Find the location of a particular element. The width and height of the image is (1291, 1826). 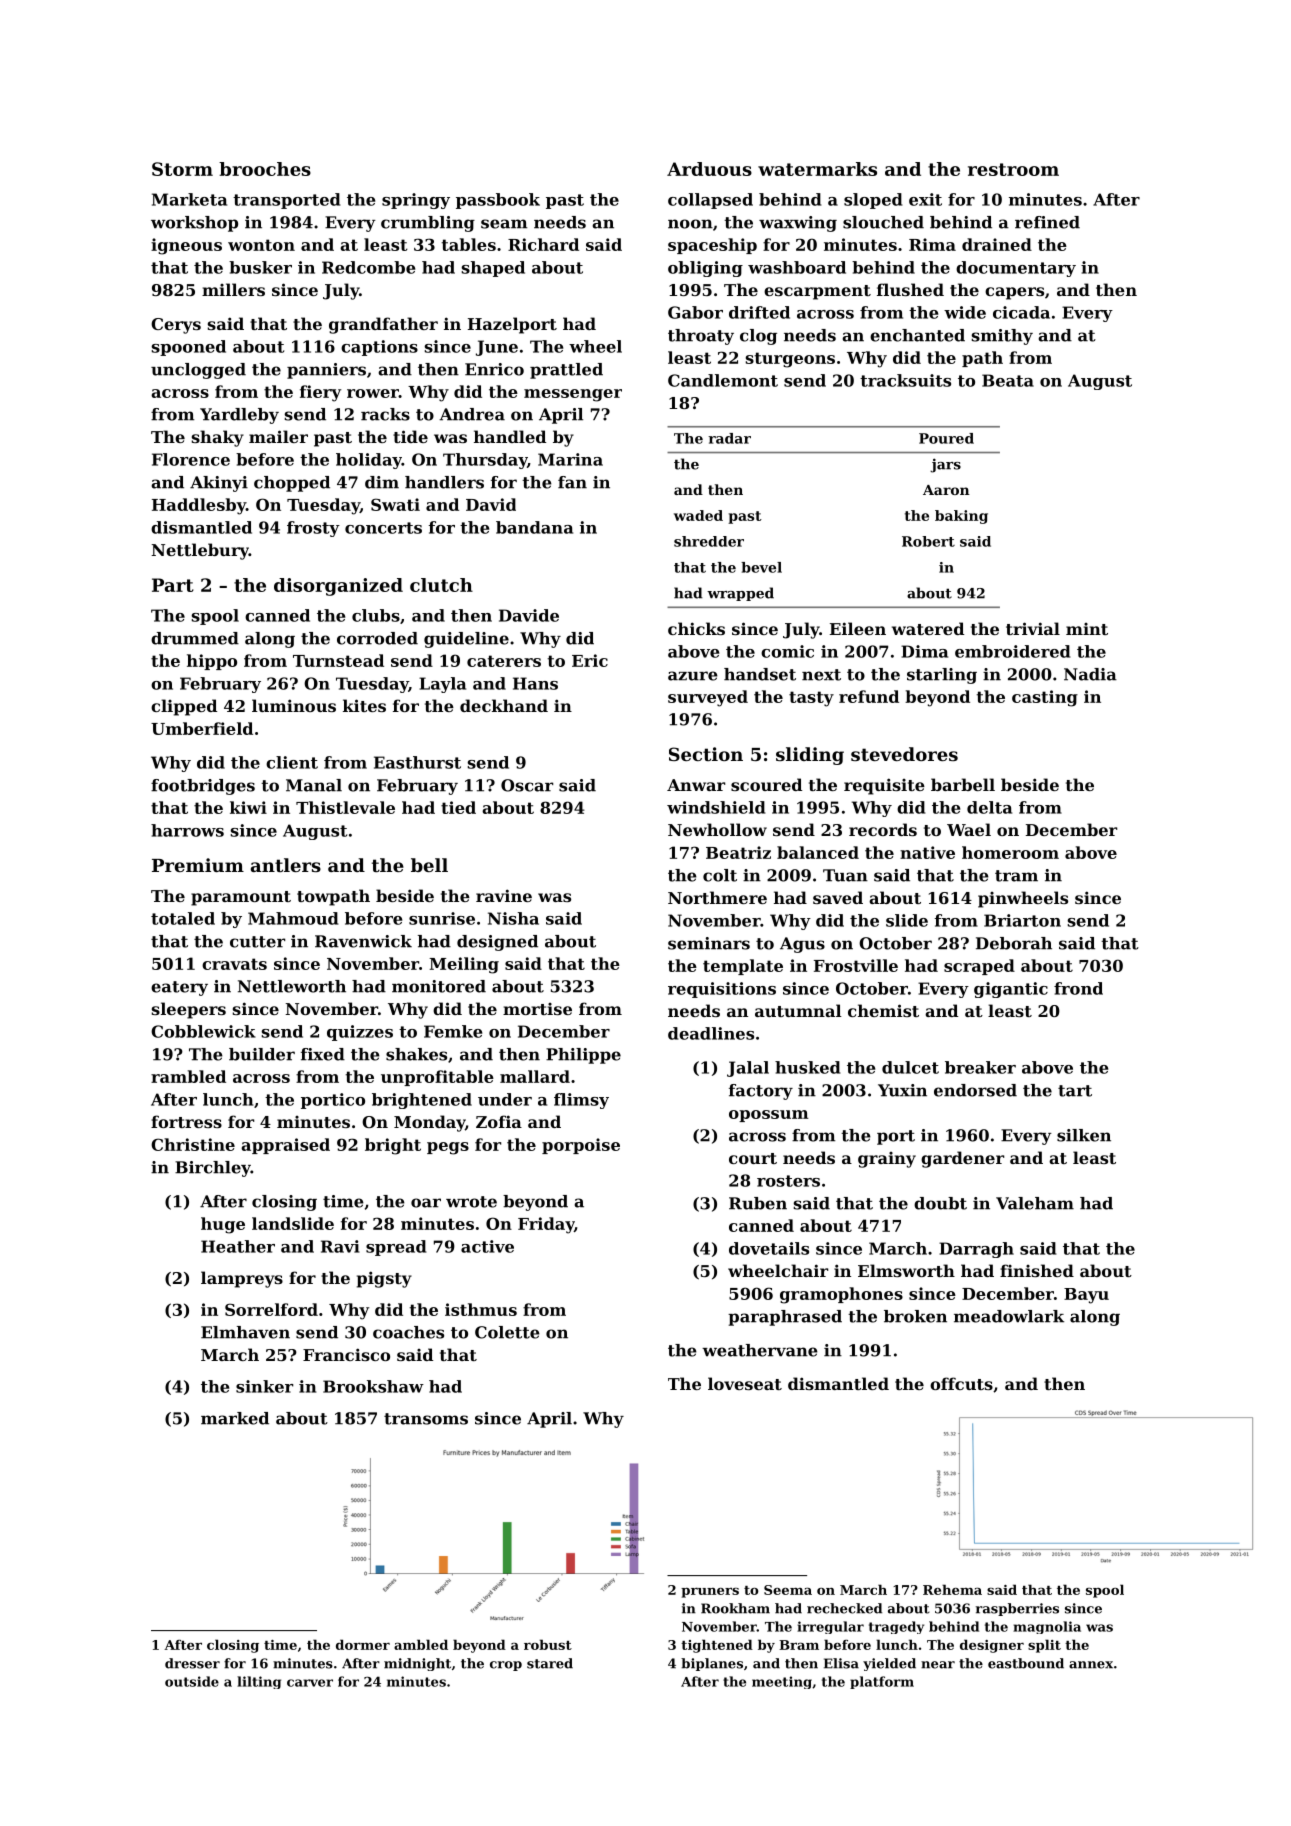

Rookham is located at coordinates (735, 1608).
